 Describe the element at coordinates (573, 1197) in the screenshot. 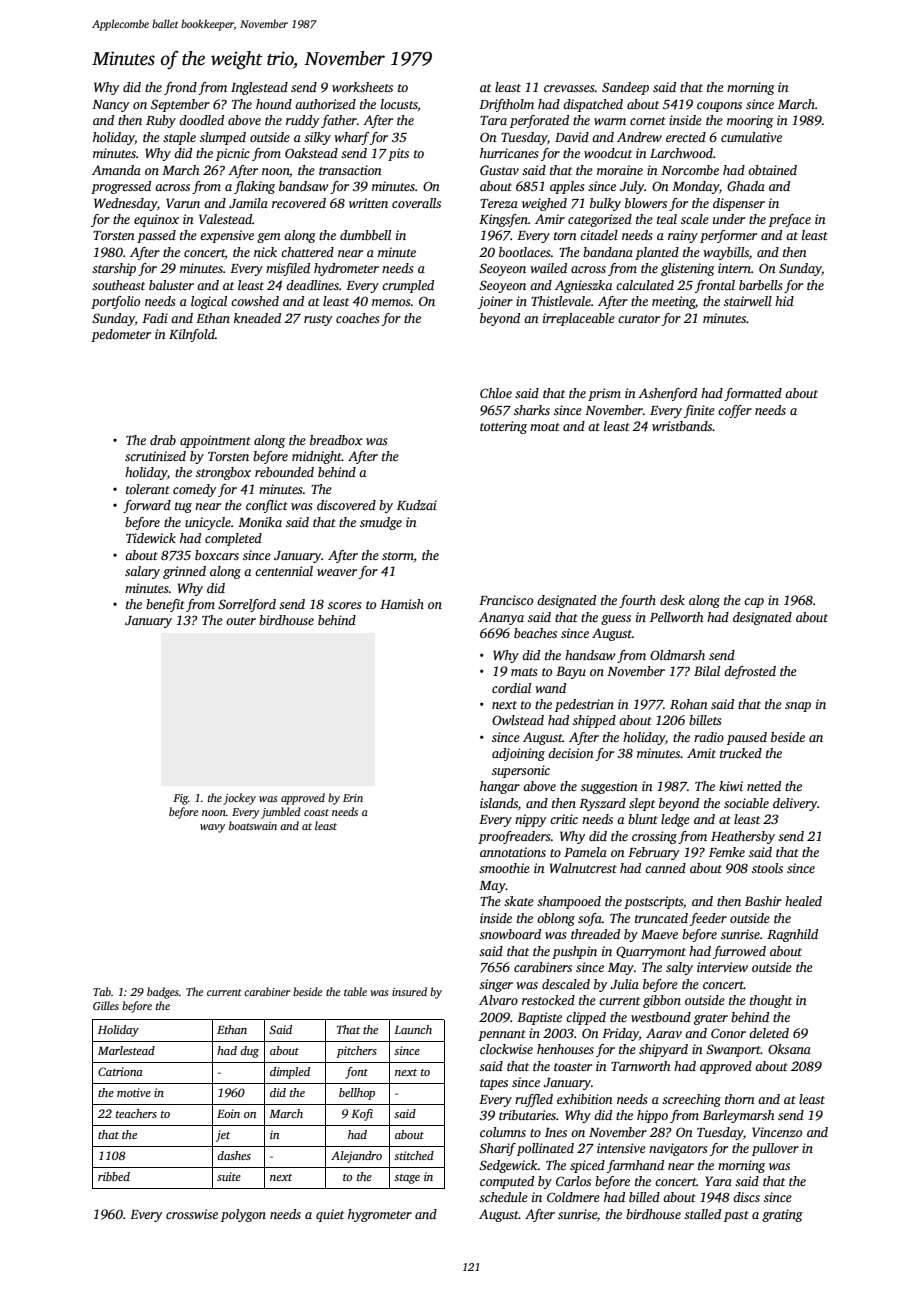

I see `Coldmere` at that location.
